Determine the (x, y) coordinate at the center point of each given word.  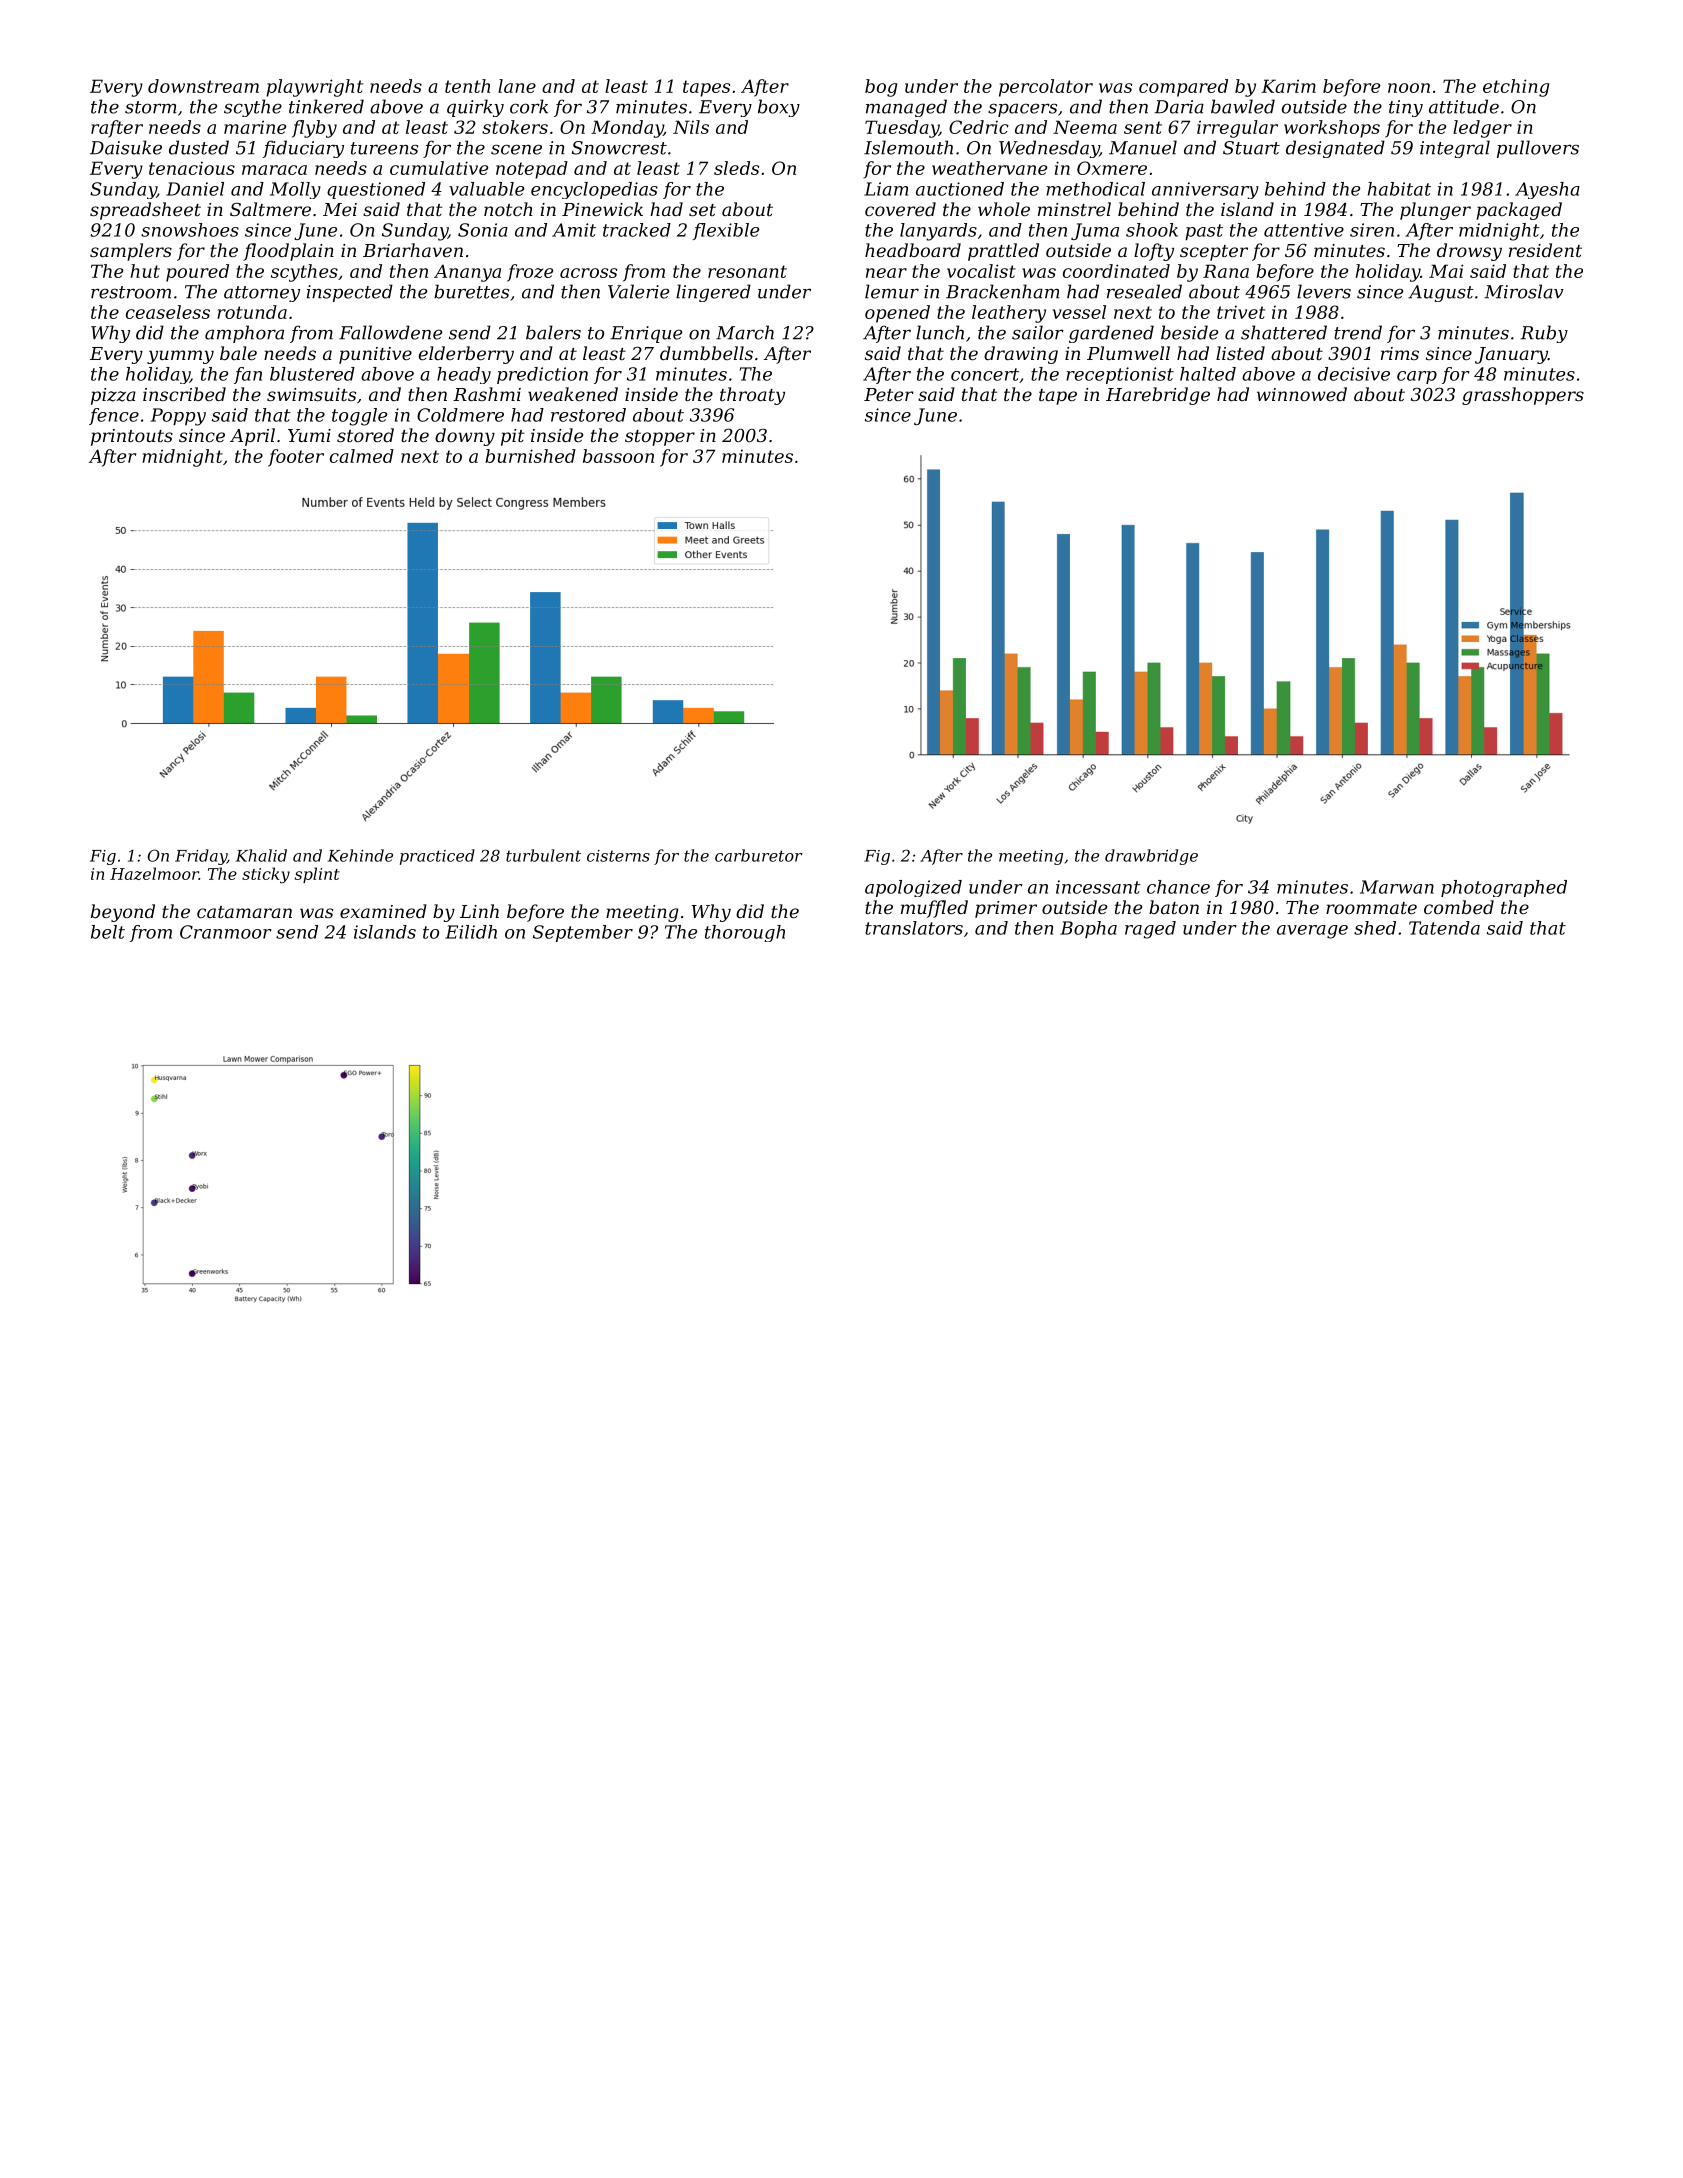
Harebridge (1158, 396)
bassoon (618, 456)
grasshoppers (1523, 396)
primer (1006, 909)
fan (248, 375)
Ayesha (1547, 190)
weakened (573, 394)
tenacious (192, 168)
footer (296, 458)
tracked (637, 230)
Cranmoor (226, 932)
